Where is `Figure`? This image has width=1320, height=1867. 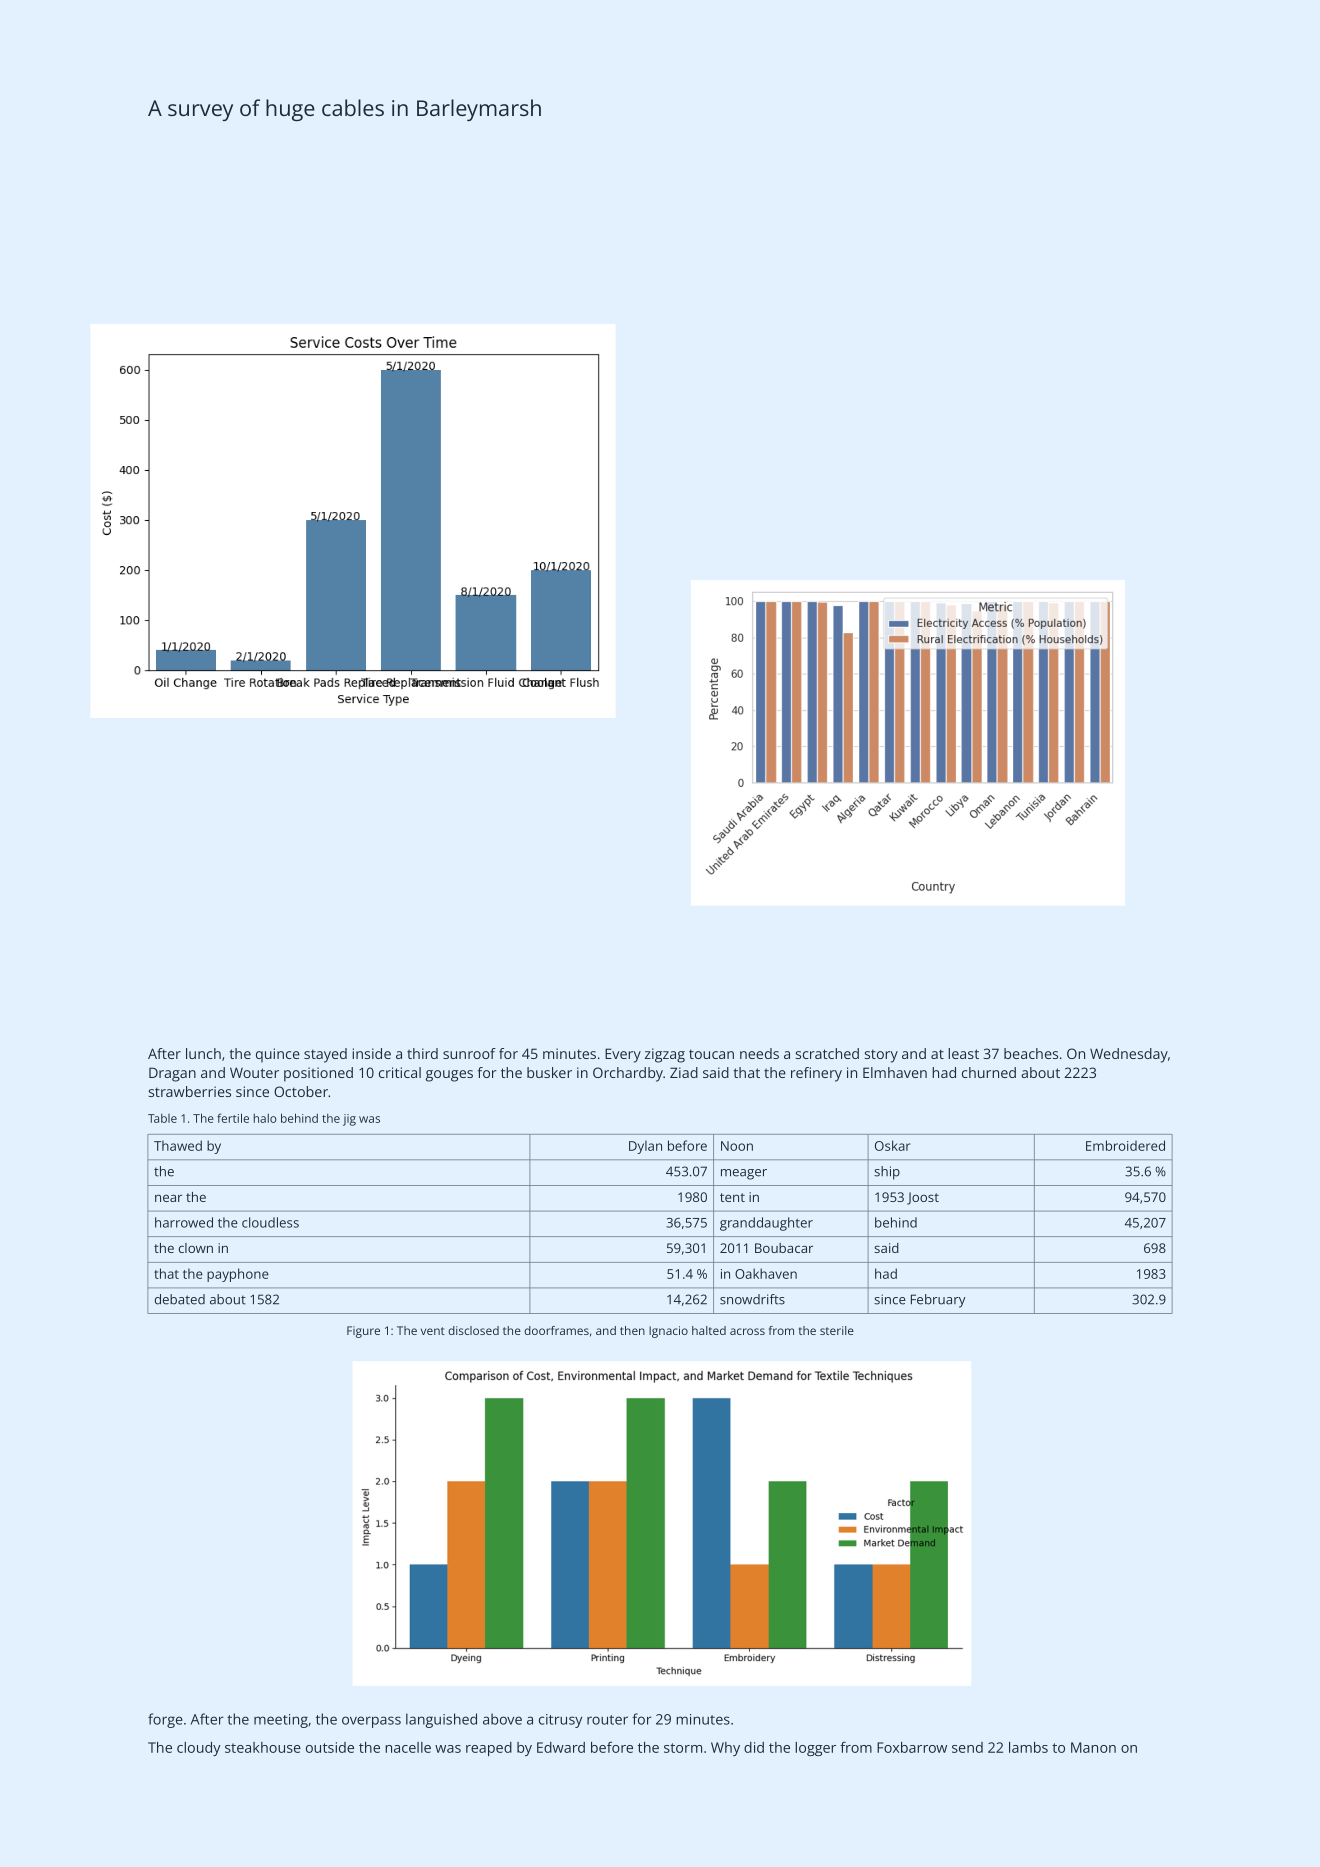 Figure is located at coordinates (363, 1332).
